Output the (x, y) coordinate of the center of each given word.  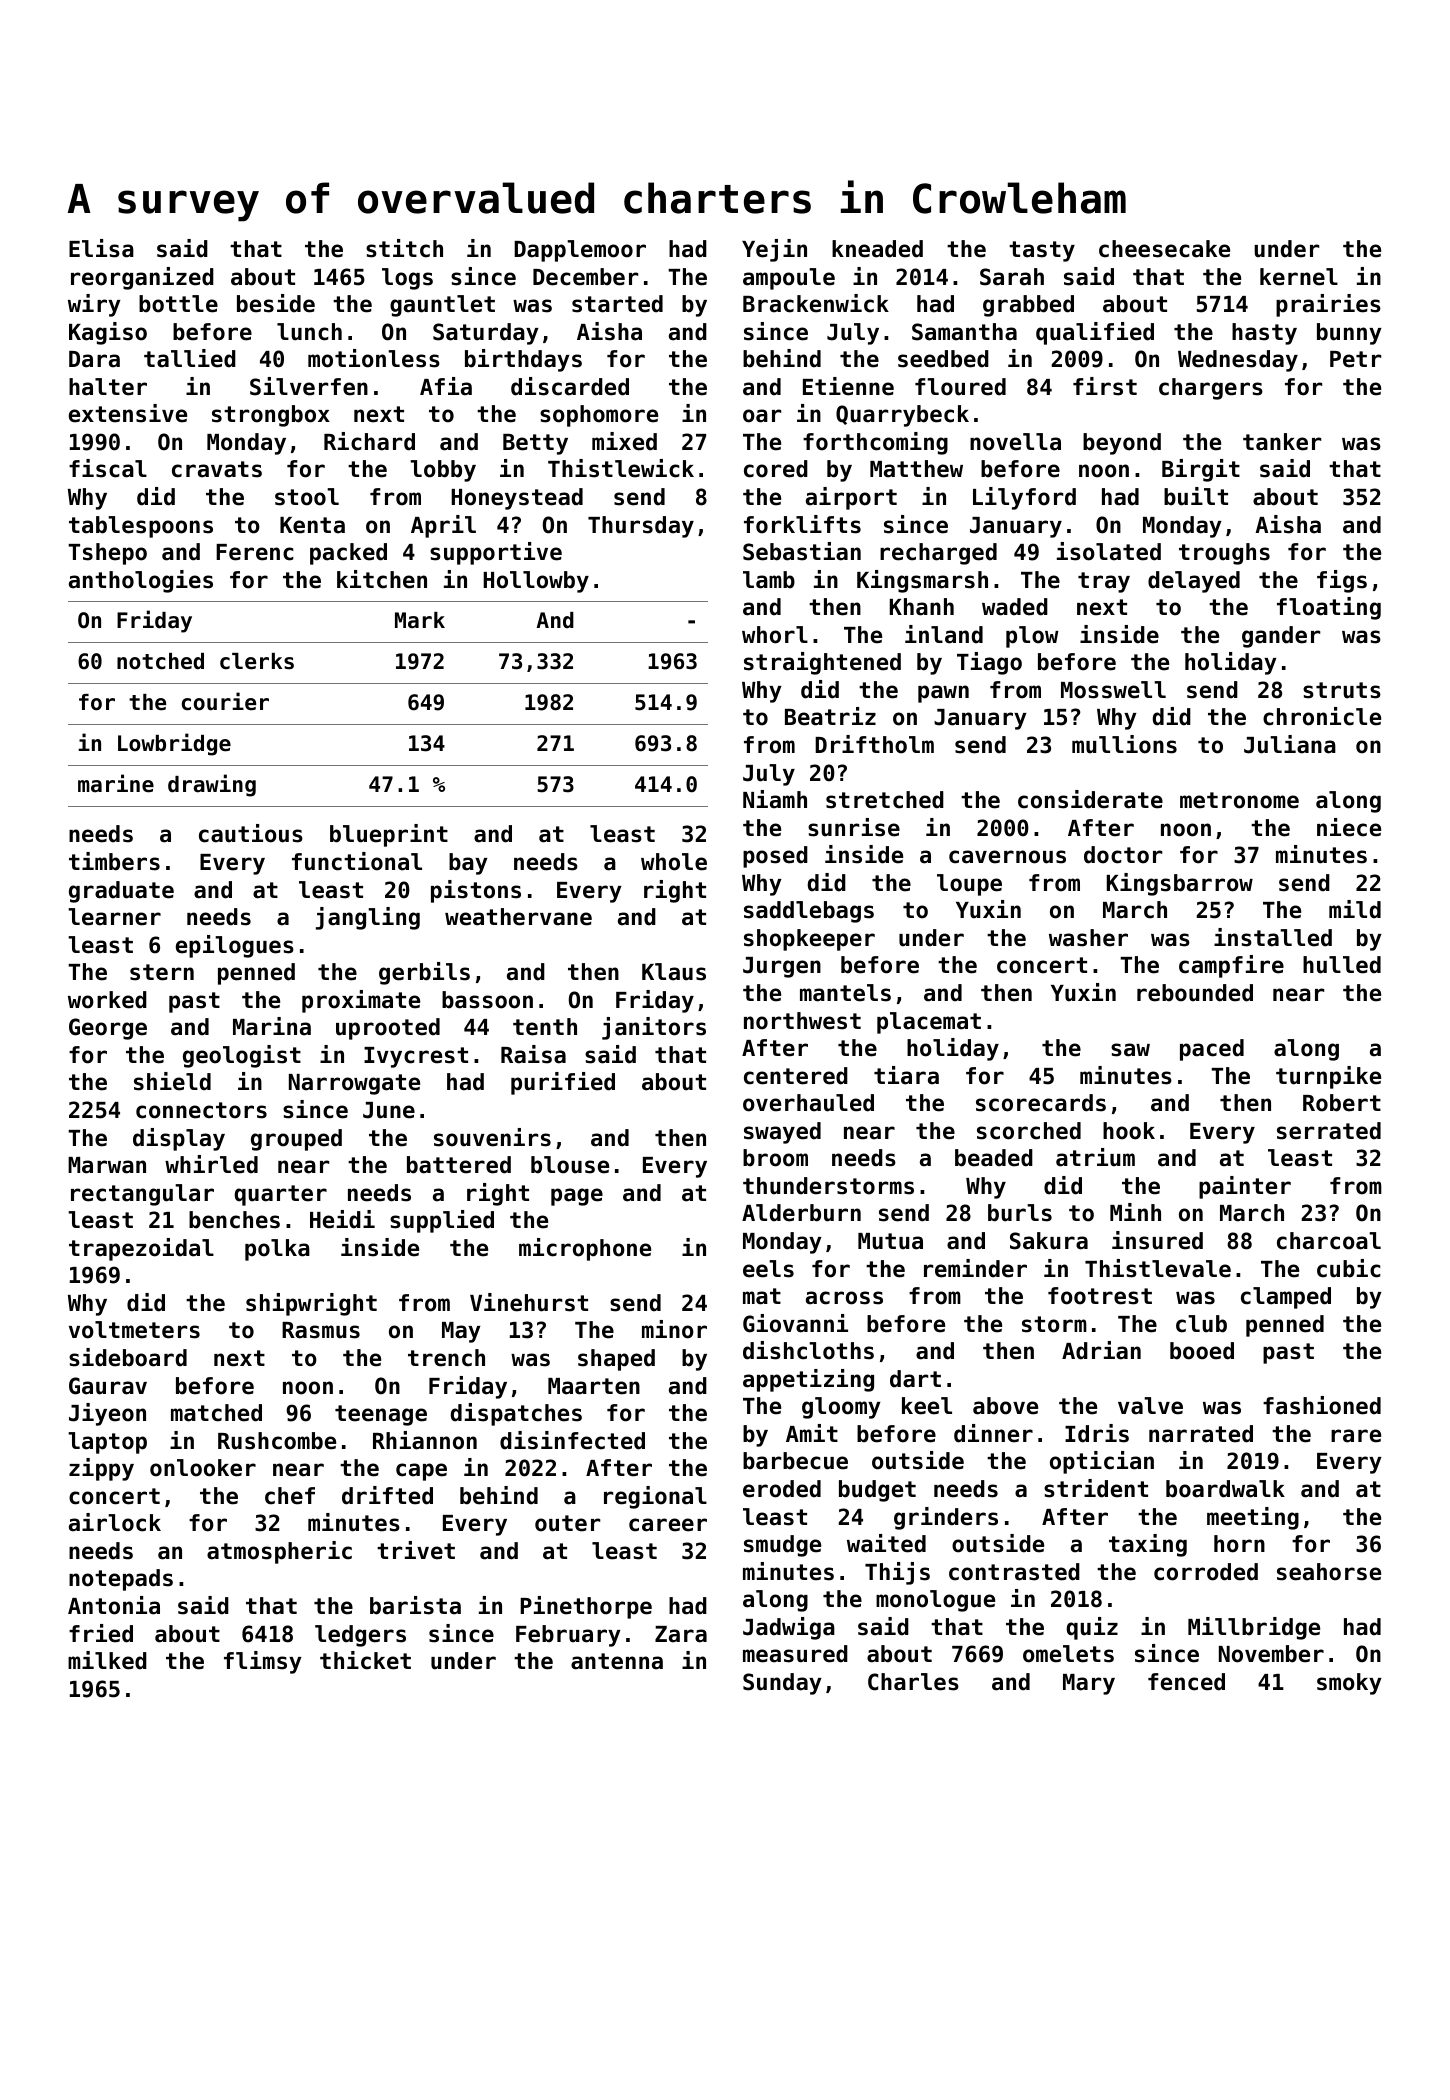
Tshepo (107, 554)
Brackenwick (816, 303)
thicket (365, 1660)
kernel (1299, 277)
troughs (1224, 554)
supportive (496, 553)
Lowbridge (174, 744)
